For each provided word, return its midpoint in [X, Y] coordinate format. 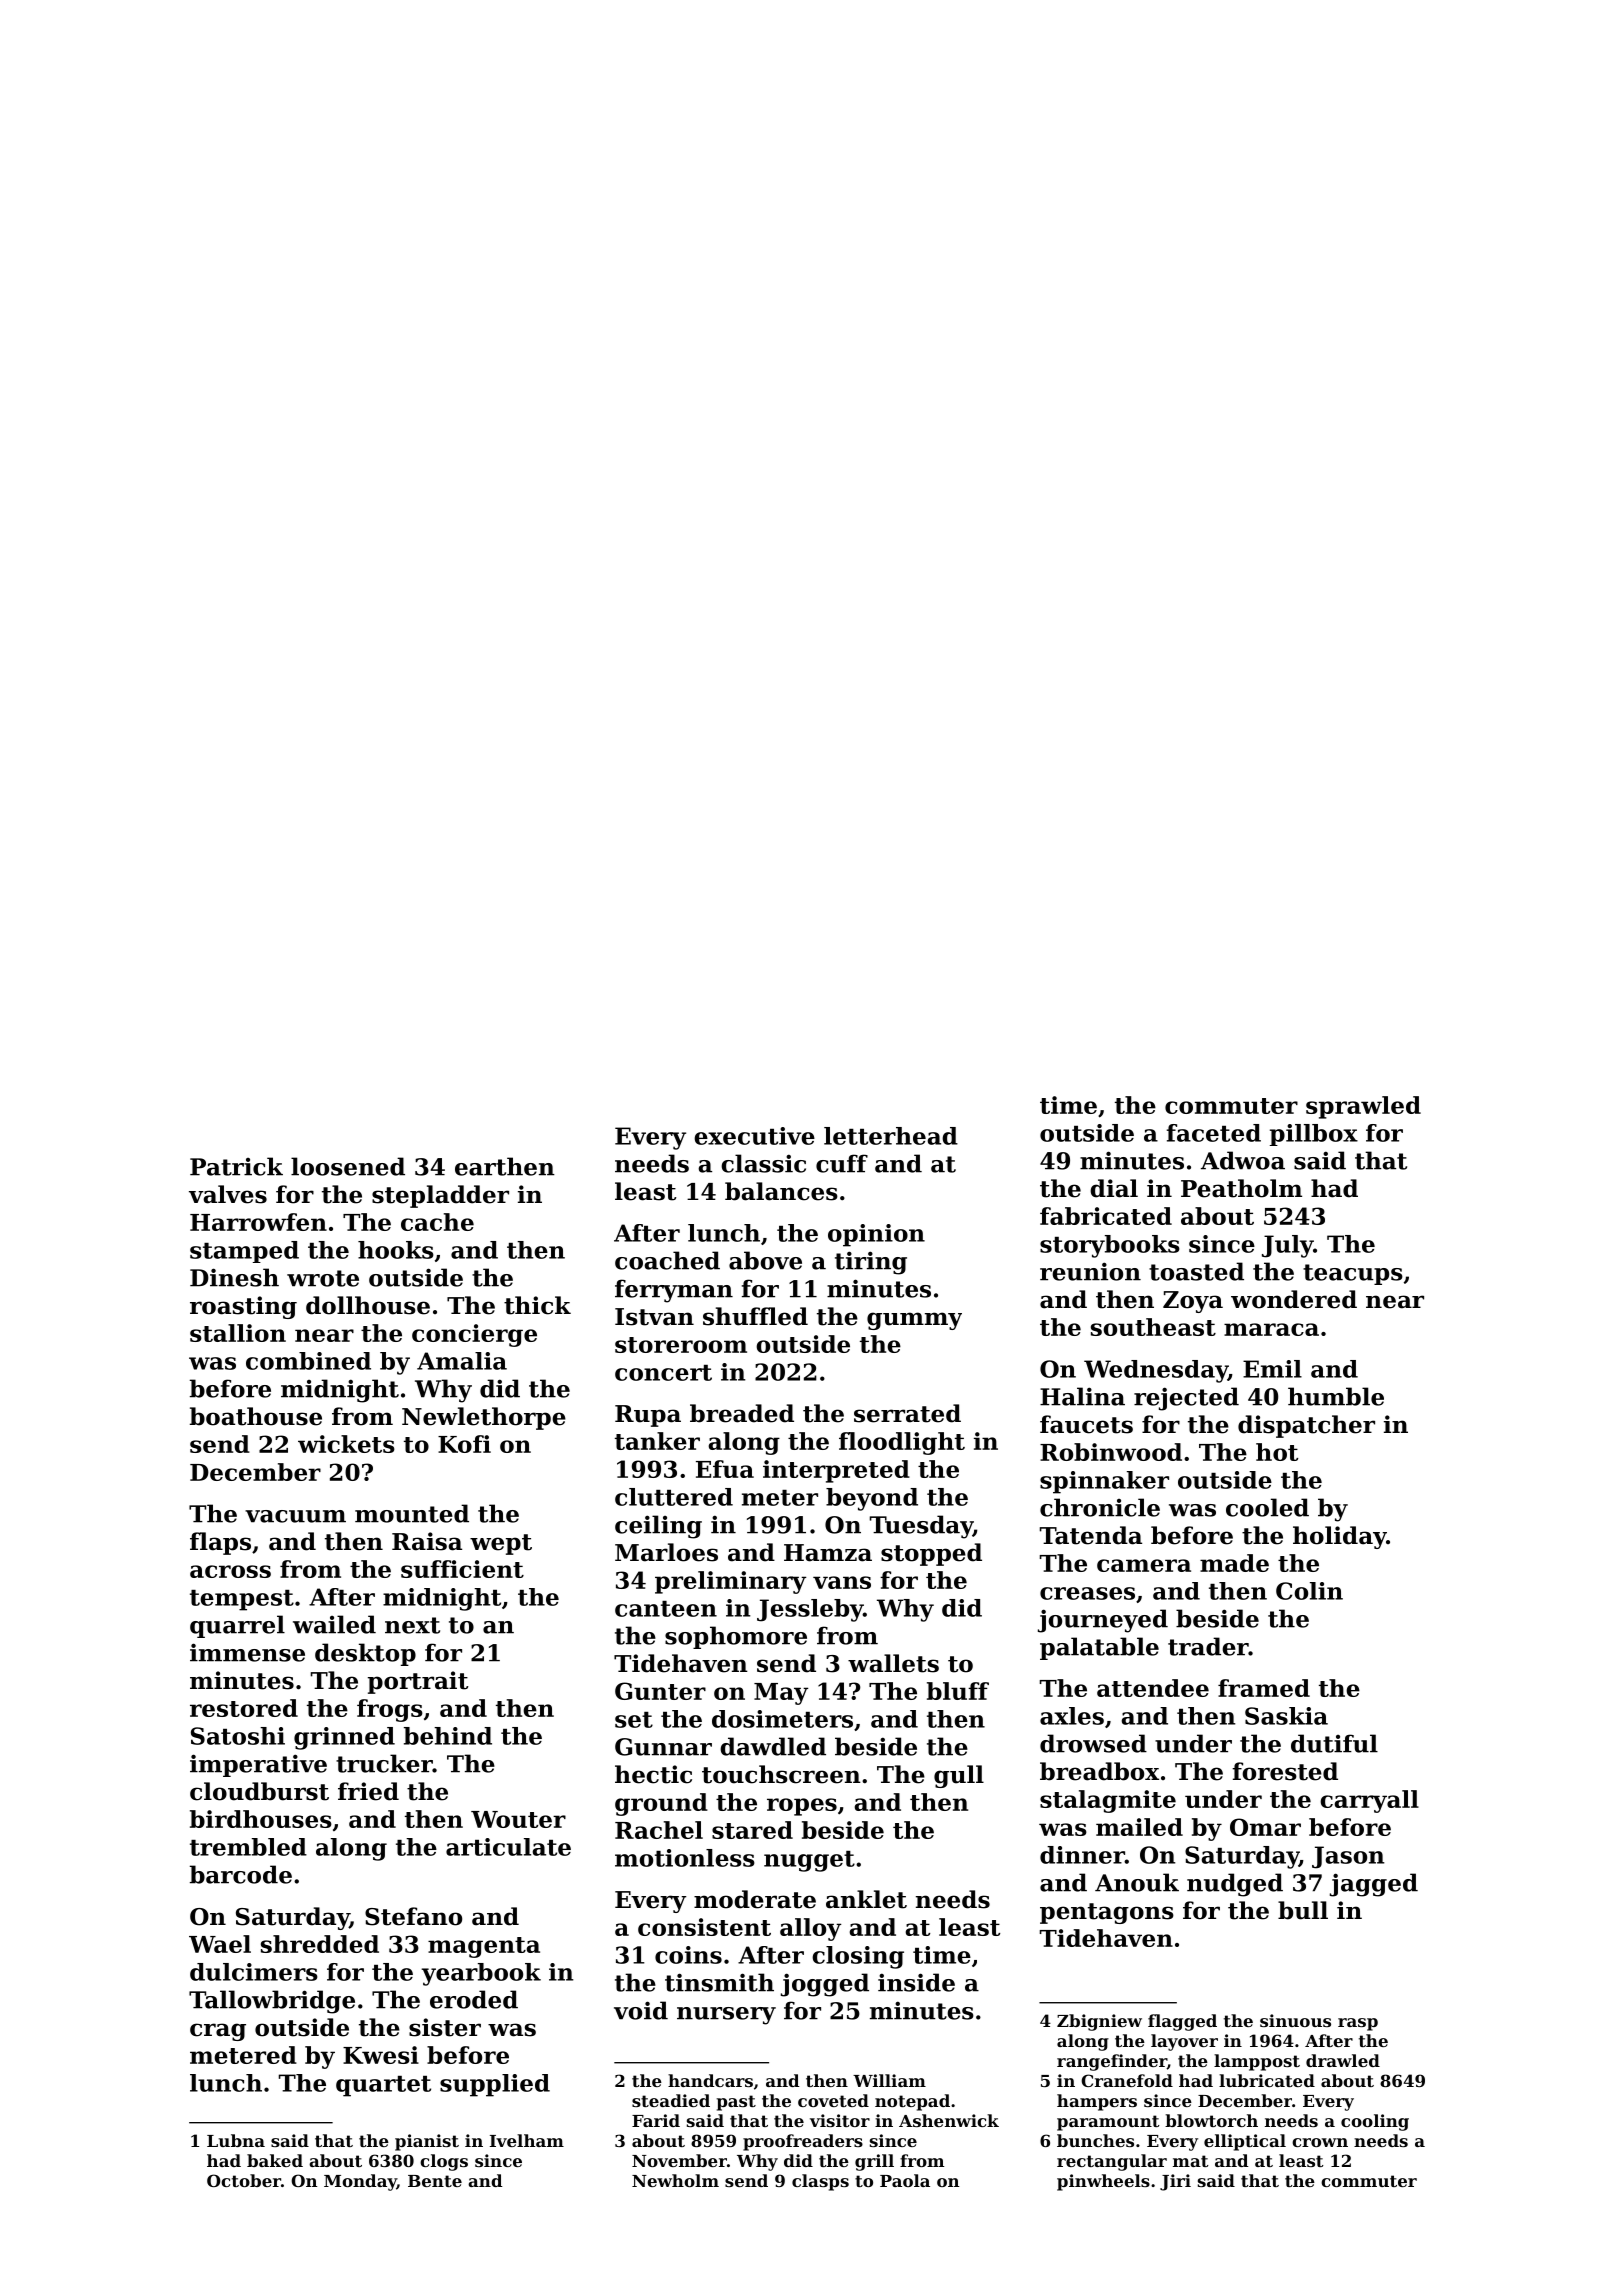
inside [916, 1982]
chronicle [1100, 1507]
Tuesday [921, 1527]
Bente [435, 2181]
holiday [1339, 1537]
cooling [1375, 2122]
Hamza [828, 1553]
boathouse [256, 1416]
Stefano [413, 1916]
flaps [220, 1543]
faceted [1214, 1133]
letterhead [891, 1136]
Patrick [236, 1166]
